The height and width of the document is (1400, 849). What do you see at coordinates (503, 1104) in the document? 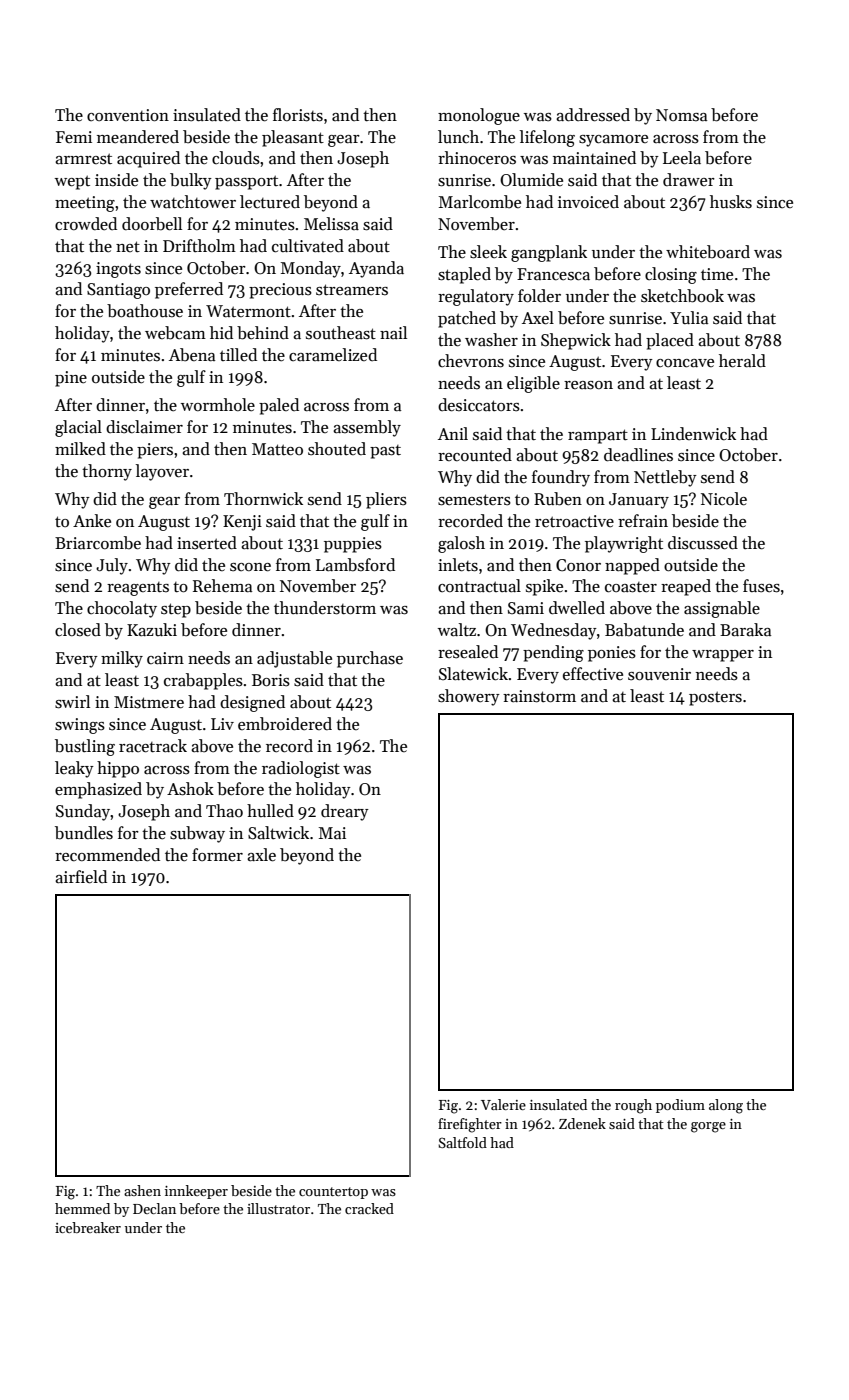
I see `Valerie` at bounding box center [503, 1104].
